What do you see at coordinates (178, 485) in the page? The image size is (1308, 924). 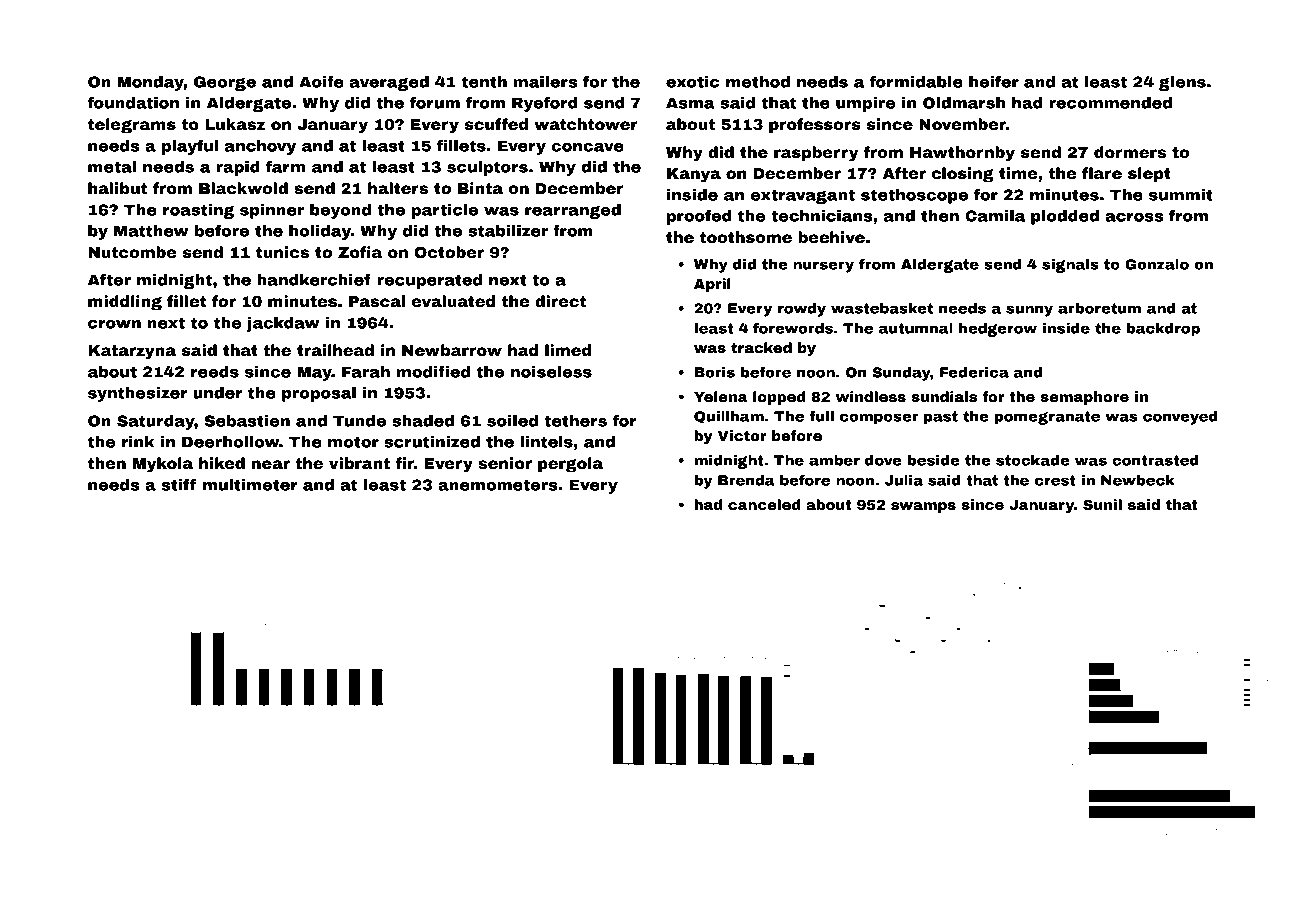 I see `stiff` at bounding box center [178, 485].
